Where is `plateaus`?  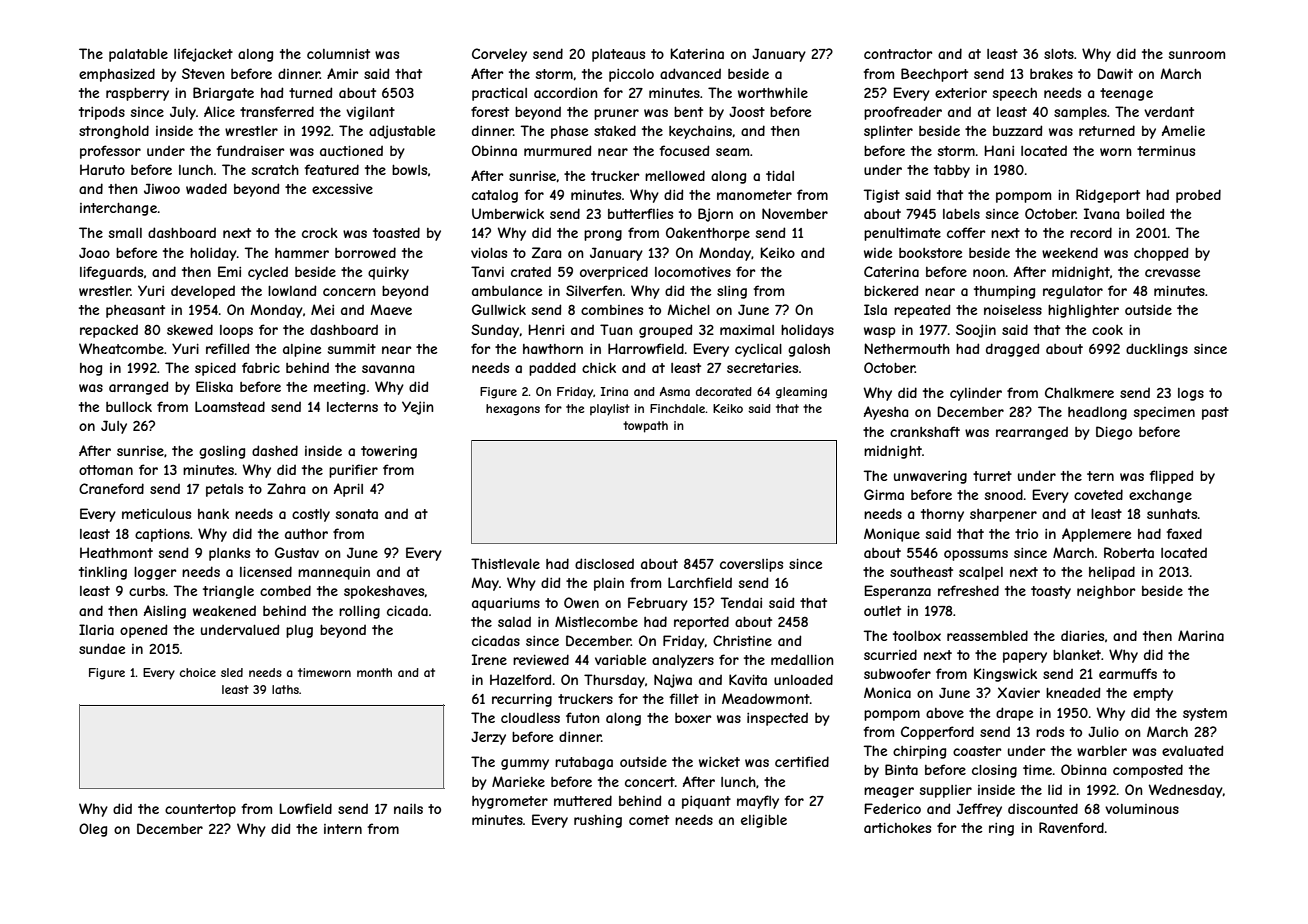 plateaus is located at coordinates (618, 55).
